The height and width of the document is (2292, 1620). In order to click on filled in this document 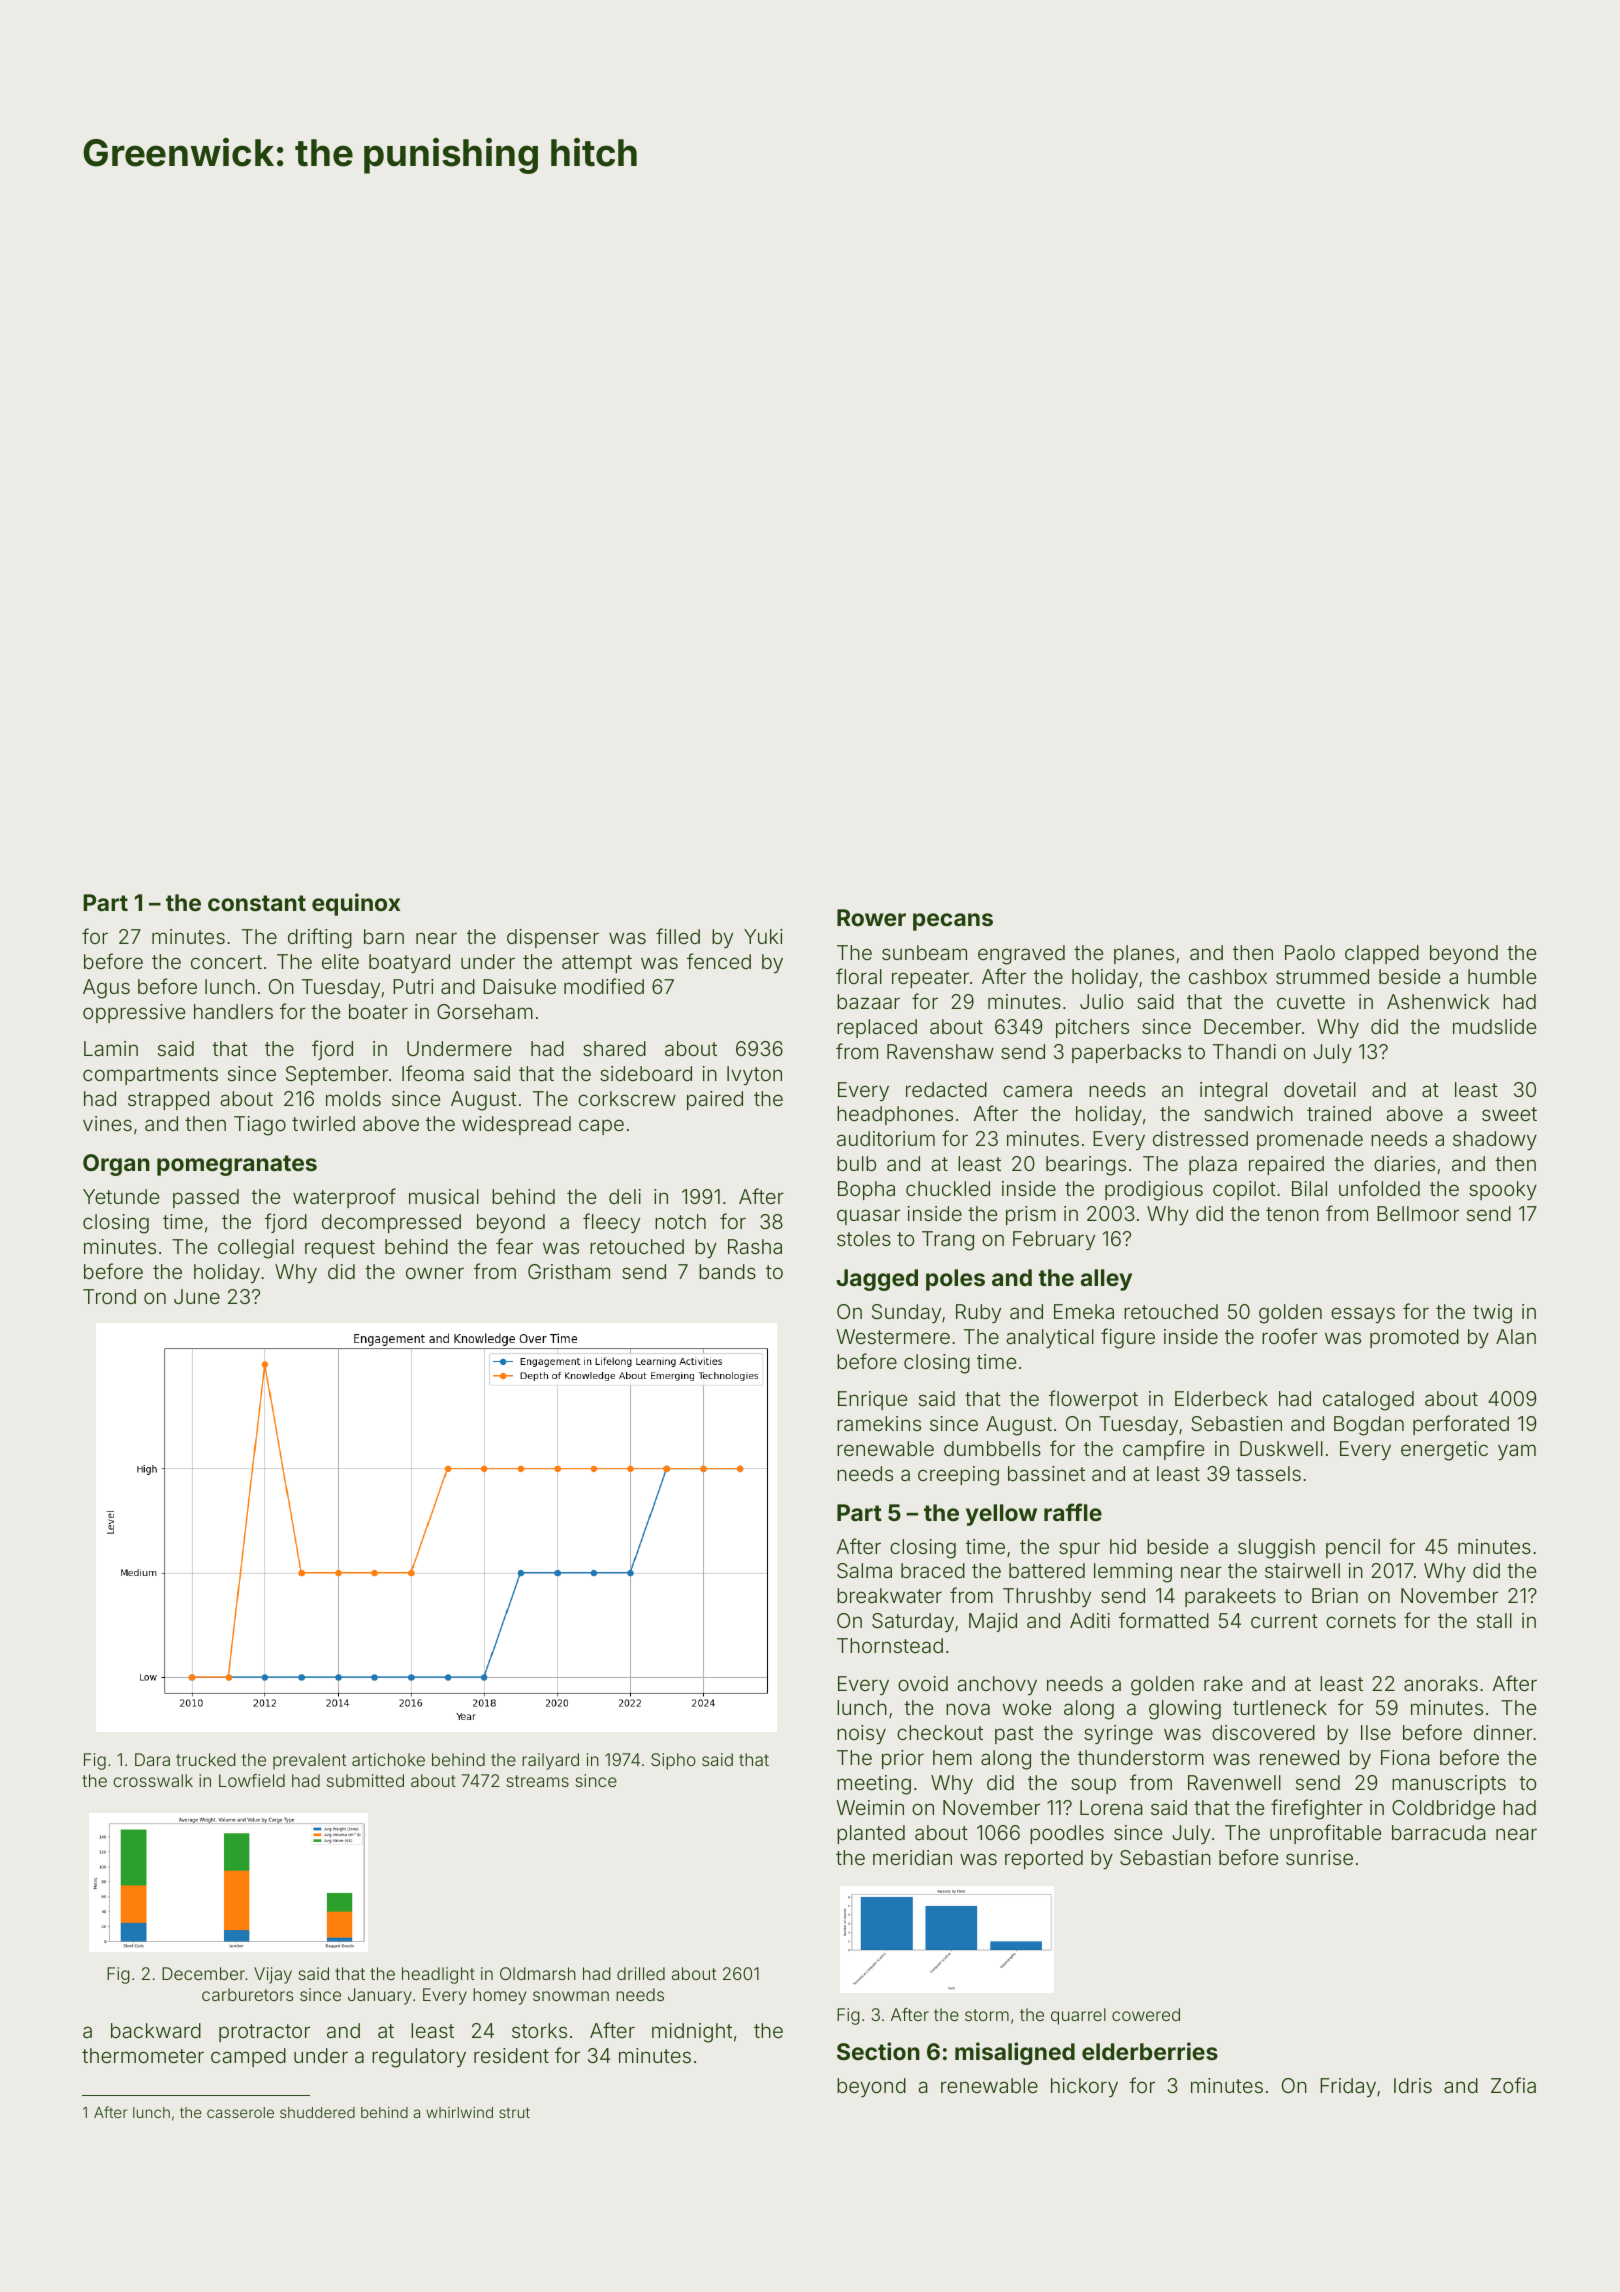, I will do `click(678, 936)`.
